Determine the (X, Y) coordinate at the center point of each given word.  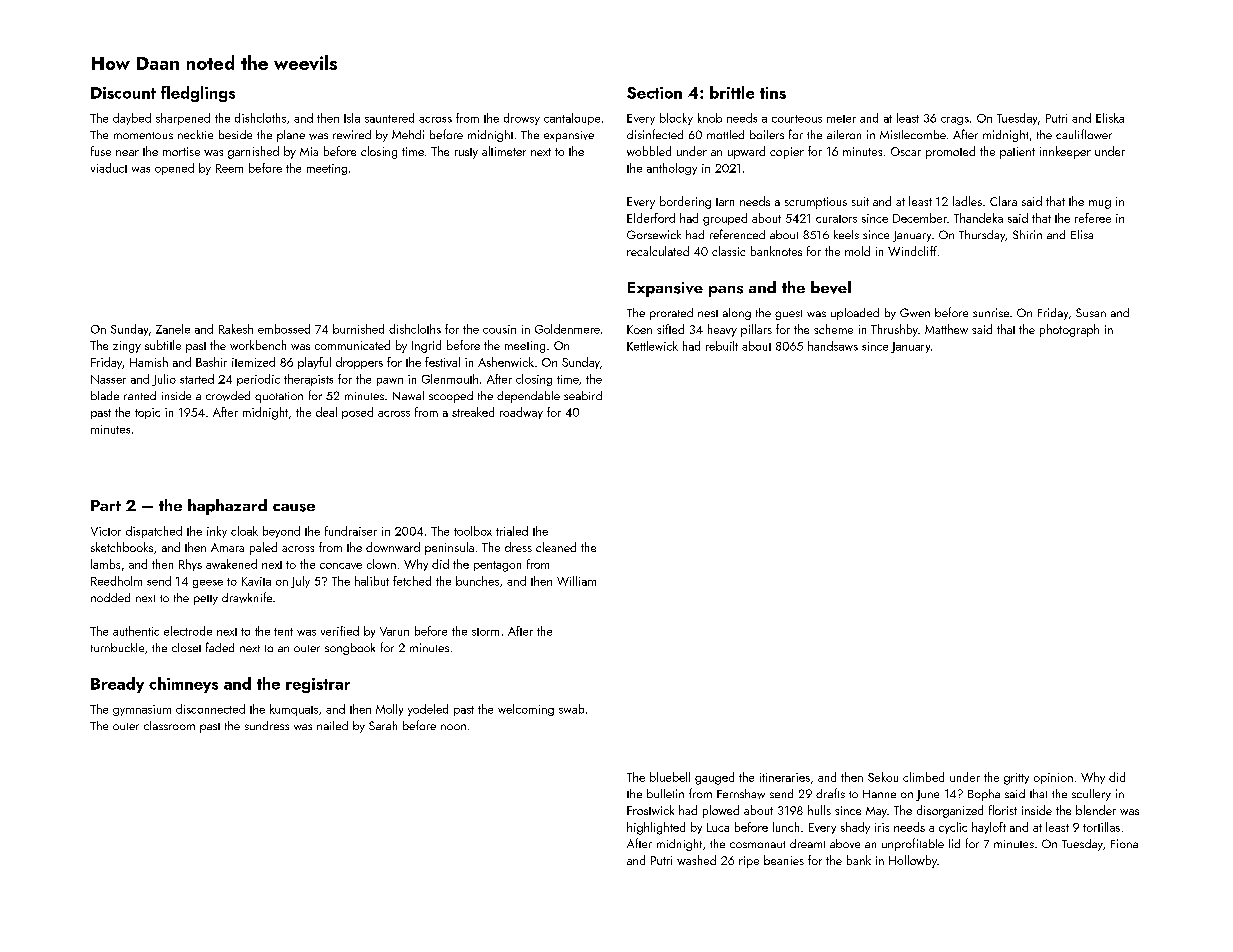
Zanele (173, 329)
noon (453, 727)
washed (696, 860)
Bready (117, 685)
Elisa (1082, 234)
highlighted (656, 828)
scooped (451, 397)
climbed (923, 777)
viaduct (109, 168)
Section (654, 93)
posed (357, 413)
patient (1017, 153)
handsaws (833, 346)
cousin (499, 329)
